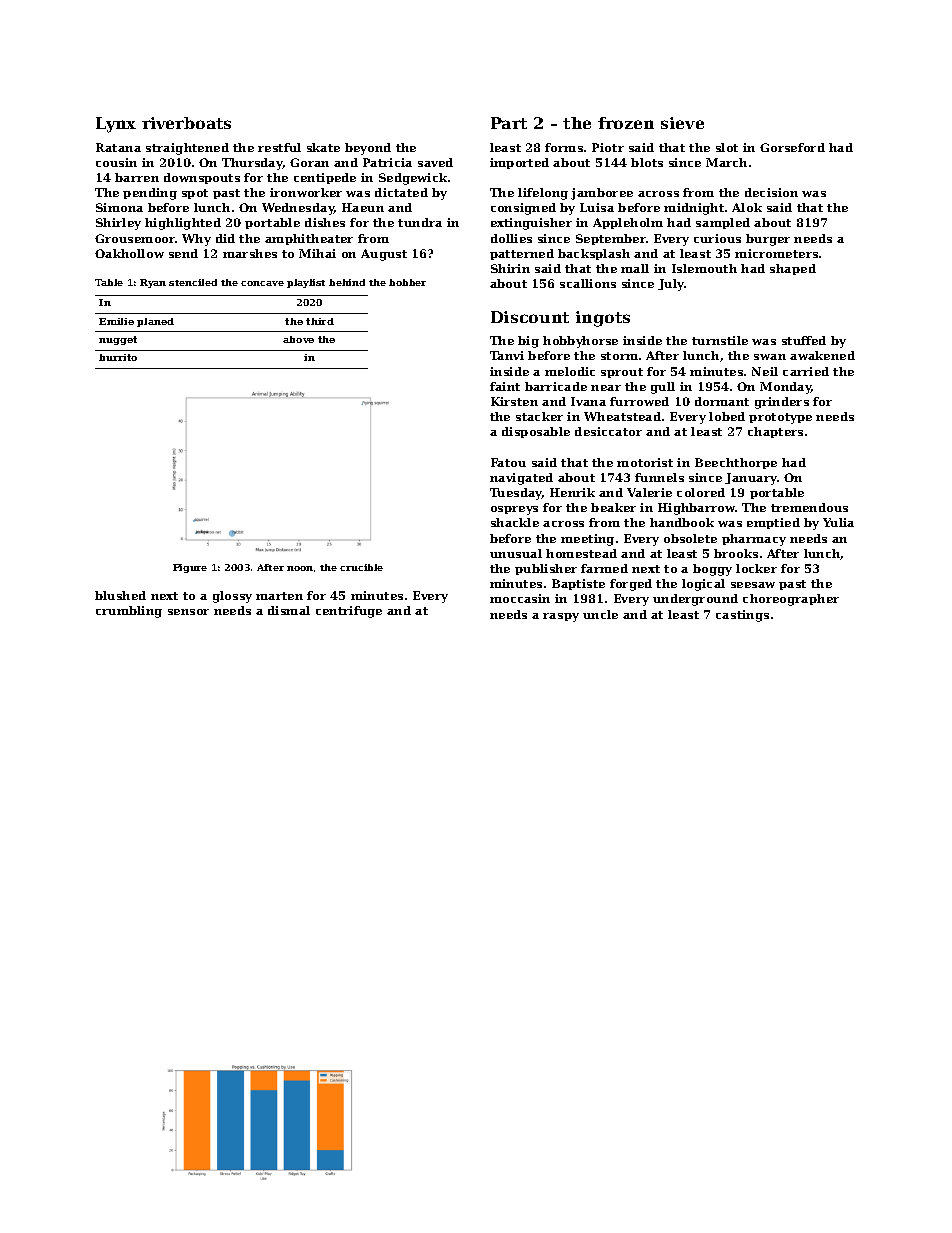 The image size is (952, 1233). Describe the element at coordinates (682, 123) in the page. I see `sieve` at that location.
